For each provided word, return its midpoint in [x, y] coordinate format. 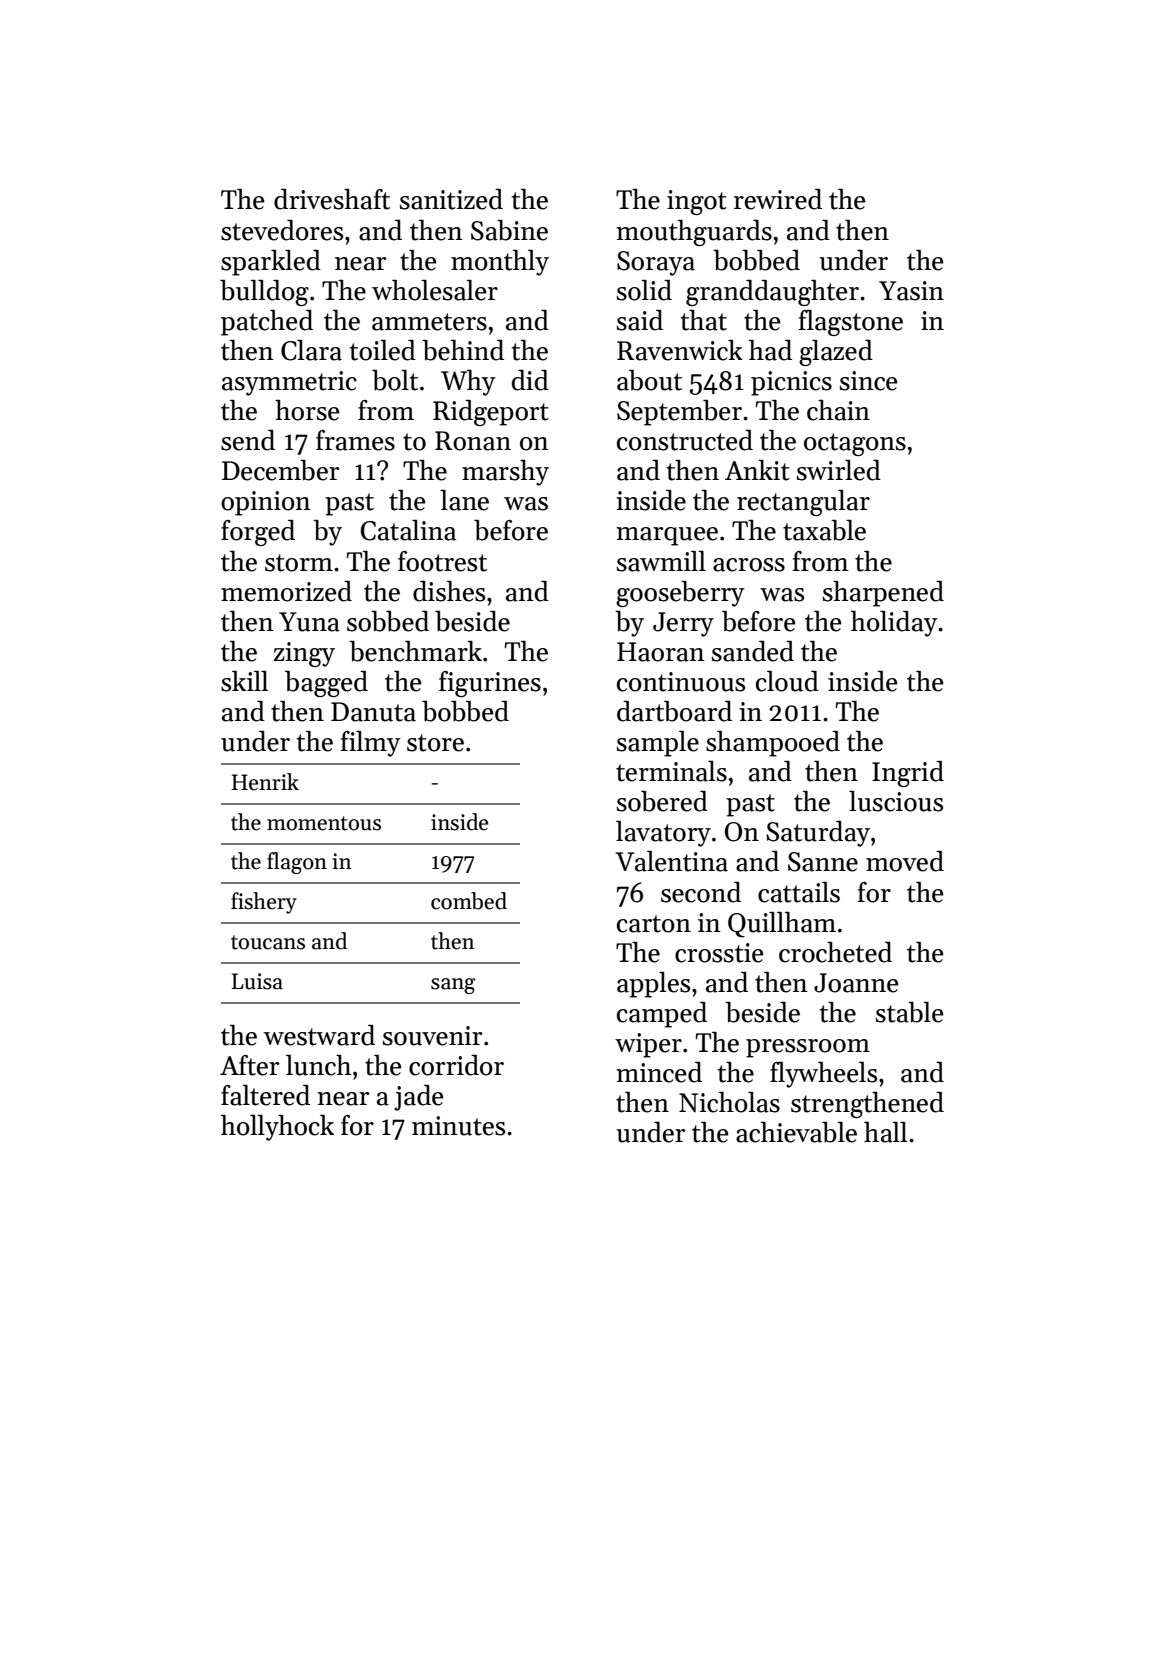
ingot [697, 202]
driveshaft [332, 199]
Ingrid [908, 774]
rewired [778, 199]
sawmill [661, 561]
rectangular [803, 503]
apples [653, 985]
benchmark [415, 651]
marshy [505, 473]
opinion [266, 503]
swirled [839, 470]
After [249, 1065]
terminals [671, 771]
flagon [297, 863]
